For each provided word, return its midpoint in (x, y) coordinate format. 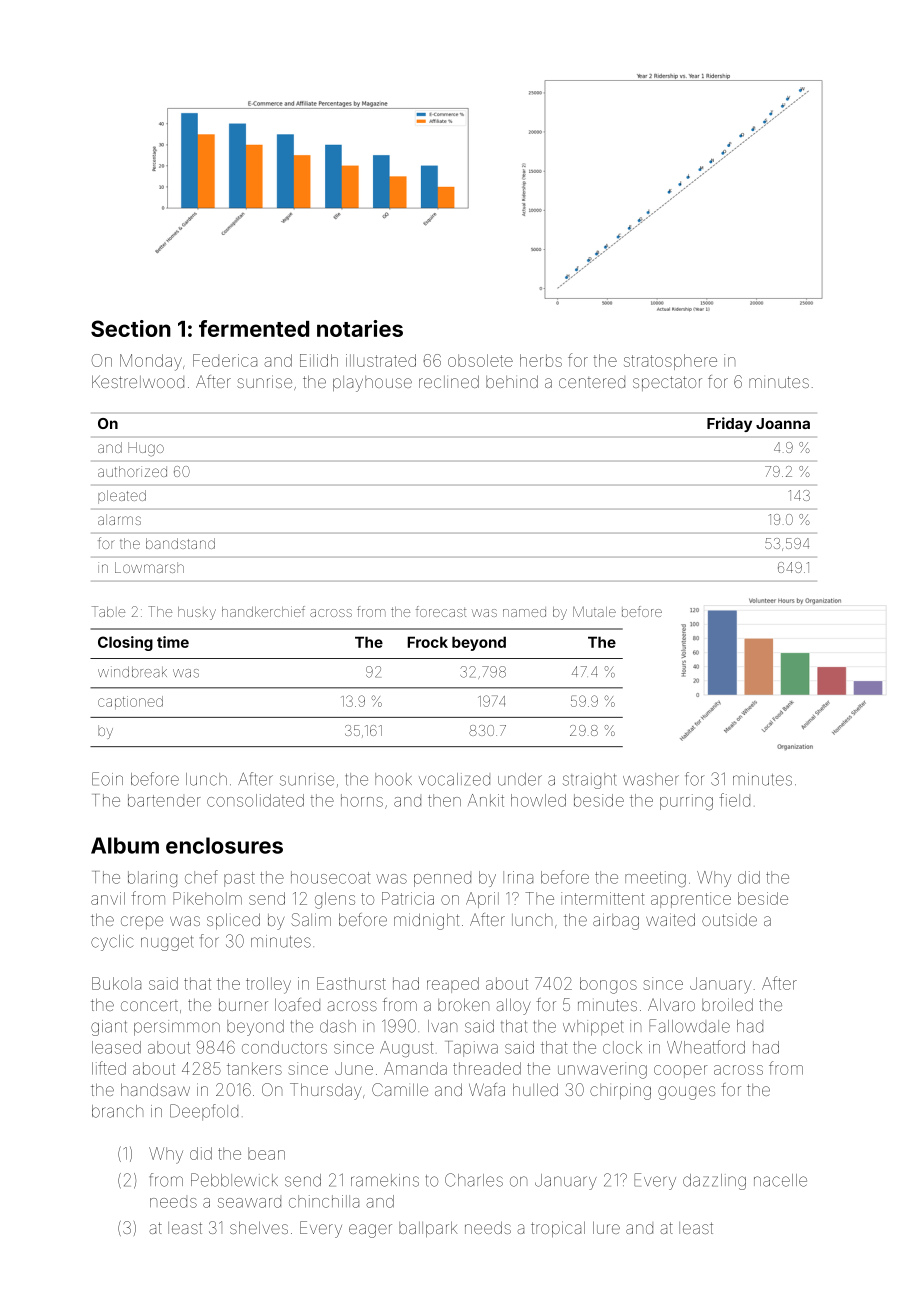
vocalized (454, 779)
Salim (311, 919)
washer (651, 779)
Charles (474, 1180)
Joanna (783, 423)
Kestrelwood (138, 381)
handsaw (155, 1089)
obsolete (480, 360)
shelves (259, 1227)
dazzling (714, 1182)
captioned (130, 703)
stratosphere (670, 362)
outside (729, 919)
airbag (616, 921)
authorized (132, 471)
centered (592, 382)
